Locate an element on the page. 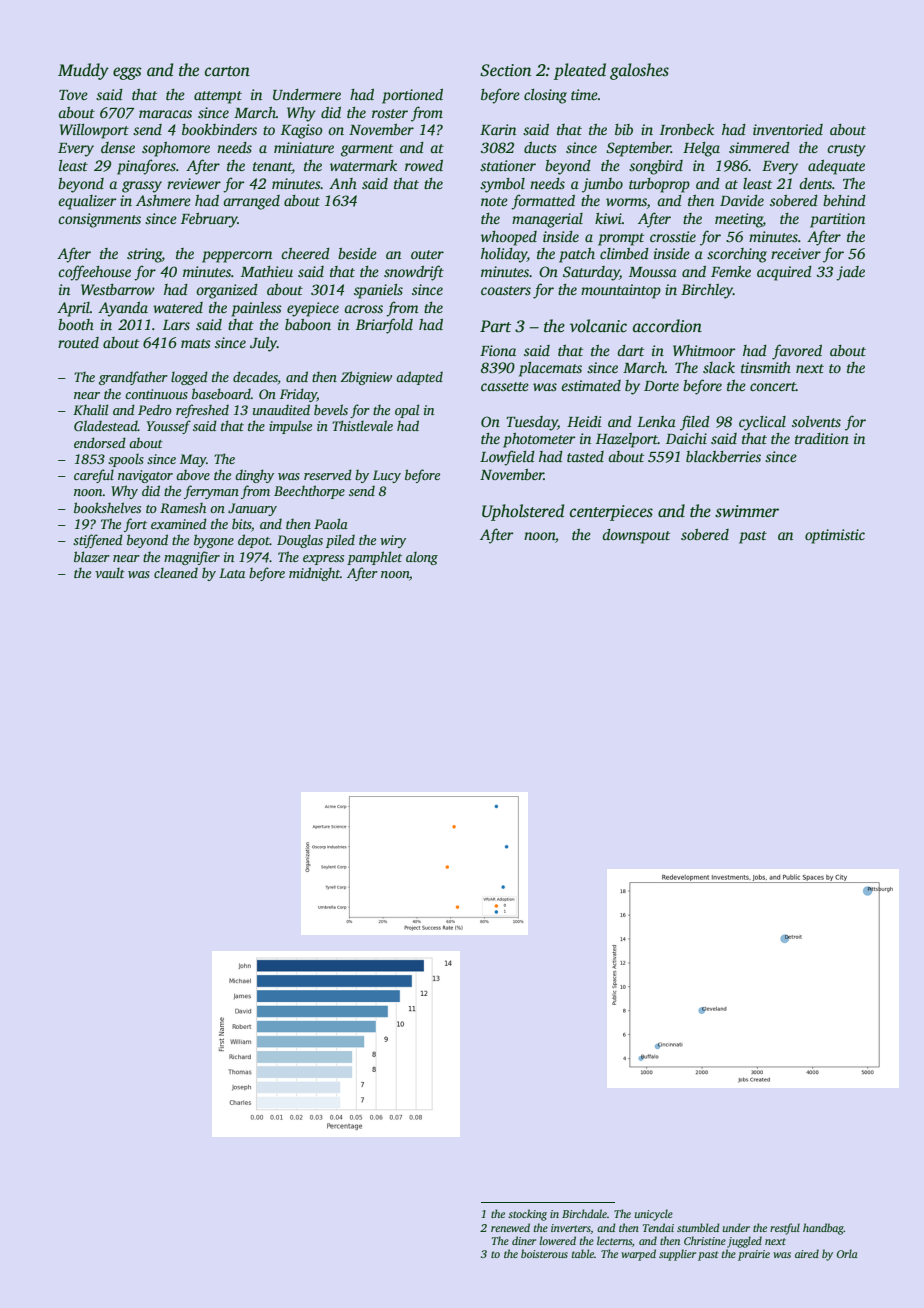 The height and width of the document is (1308, 924). renewed is located at coordinates (510, 1227).
